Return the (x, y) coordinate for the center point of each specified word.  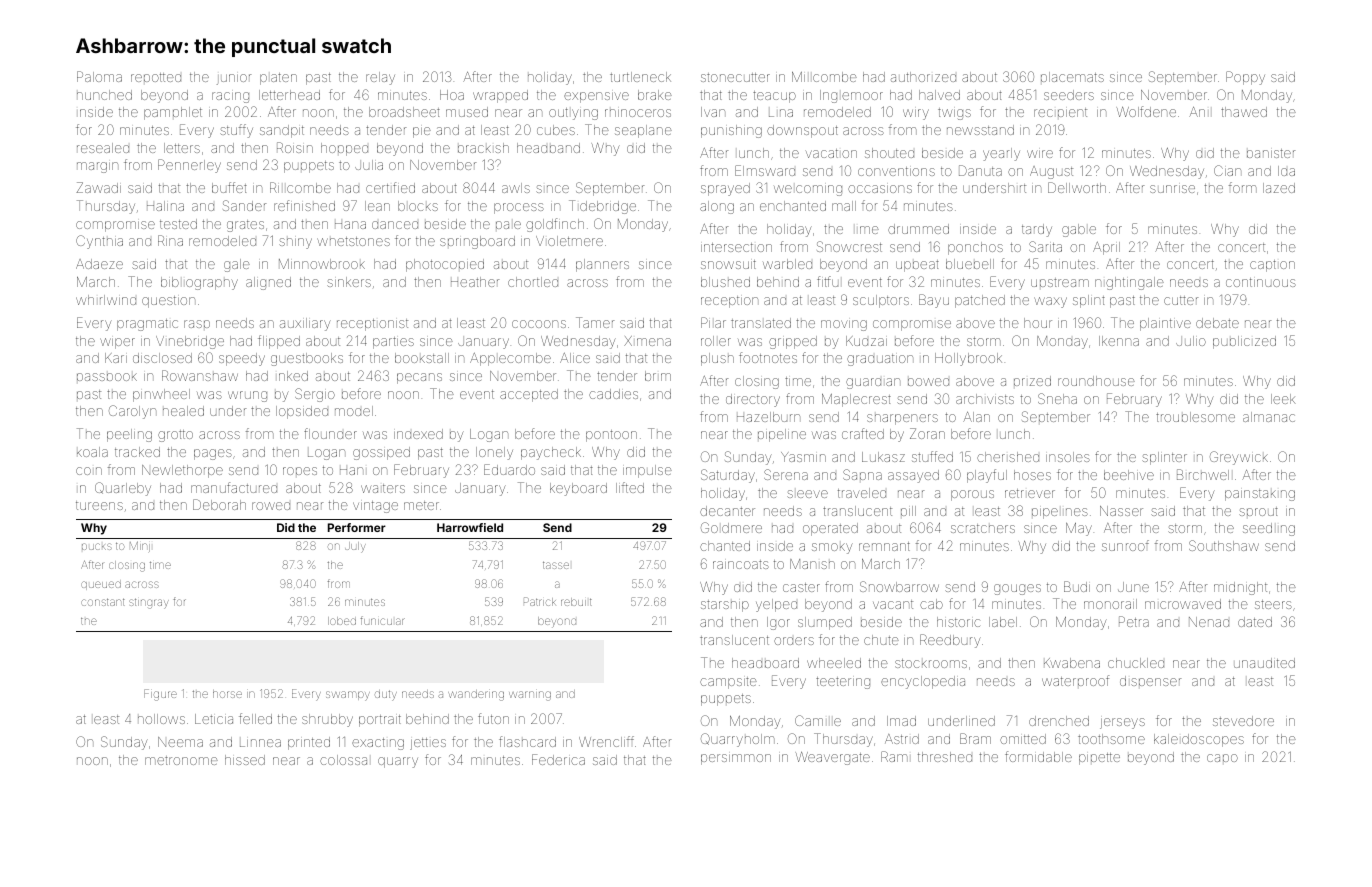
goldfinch (555, 225)
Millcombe (824, 77)
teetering (843, 683)
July (355, 547)
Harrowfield (470, 527)
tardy (1037, 230)
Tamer (595, 322)
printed (309, 743)
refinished (304, 205)
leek (1283, 399)
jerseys (1122, 723)
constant (103, 602)
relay (380, 78)
